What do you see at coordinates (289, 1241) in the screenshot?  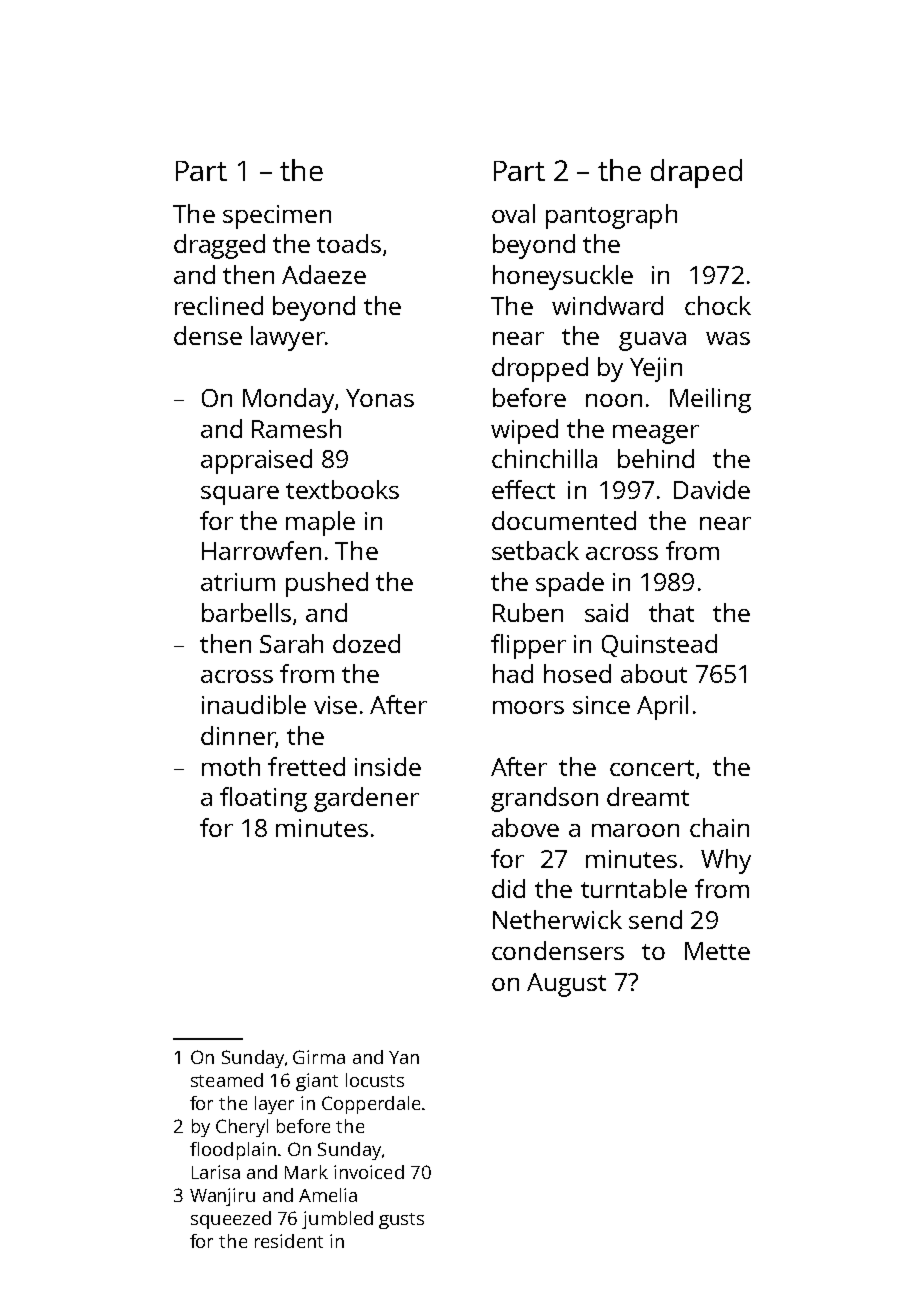 I see `resident` at bounding box center [289, 1241].
